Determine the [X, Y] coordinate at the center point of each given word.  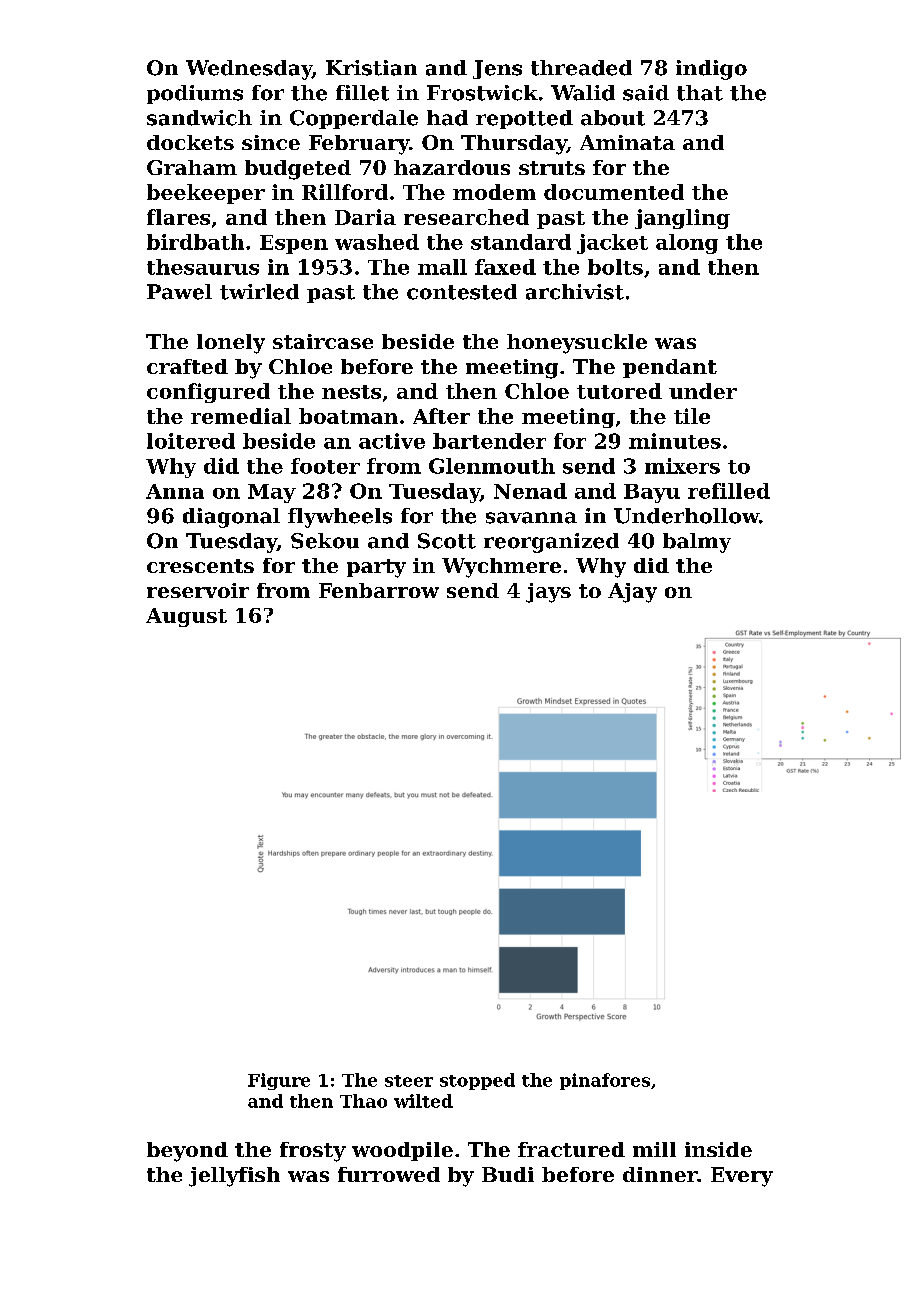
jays [548, 593]
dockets [190, 142]
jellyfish [234, 1177]
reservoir [198, 590]
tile [692, 416]
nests [351, 392]
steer [409, 1081]
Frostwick [482, 93]
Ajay [632, 593]
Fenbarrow [379, 590]
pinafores [605, 1081]
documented [614, 192]
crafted [187, 366]
